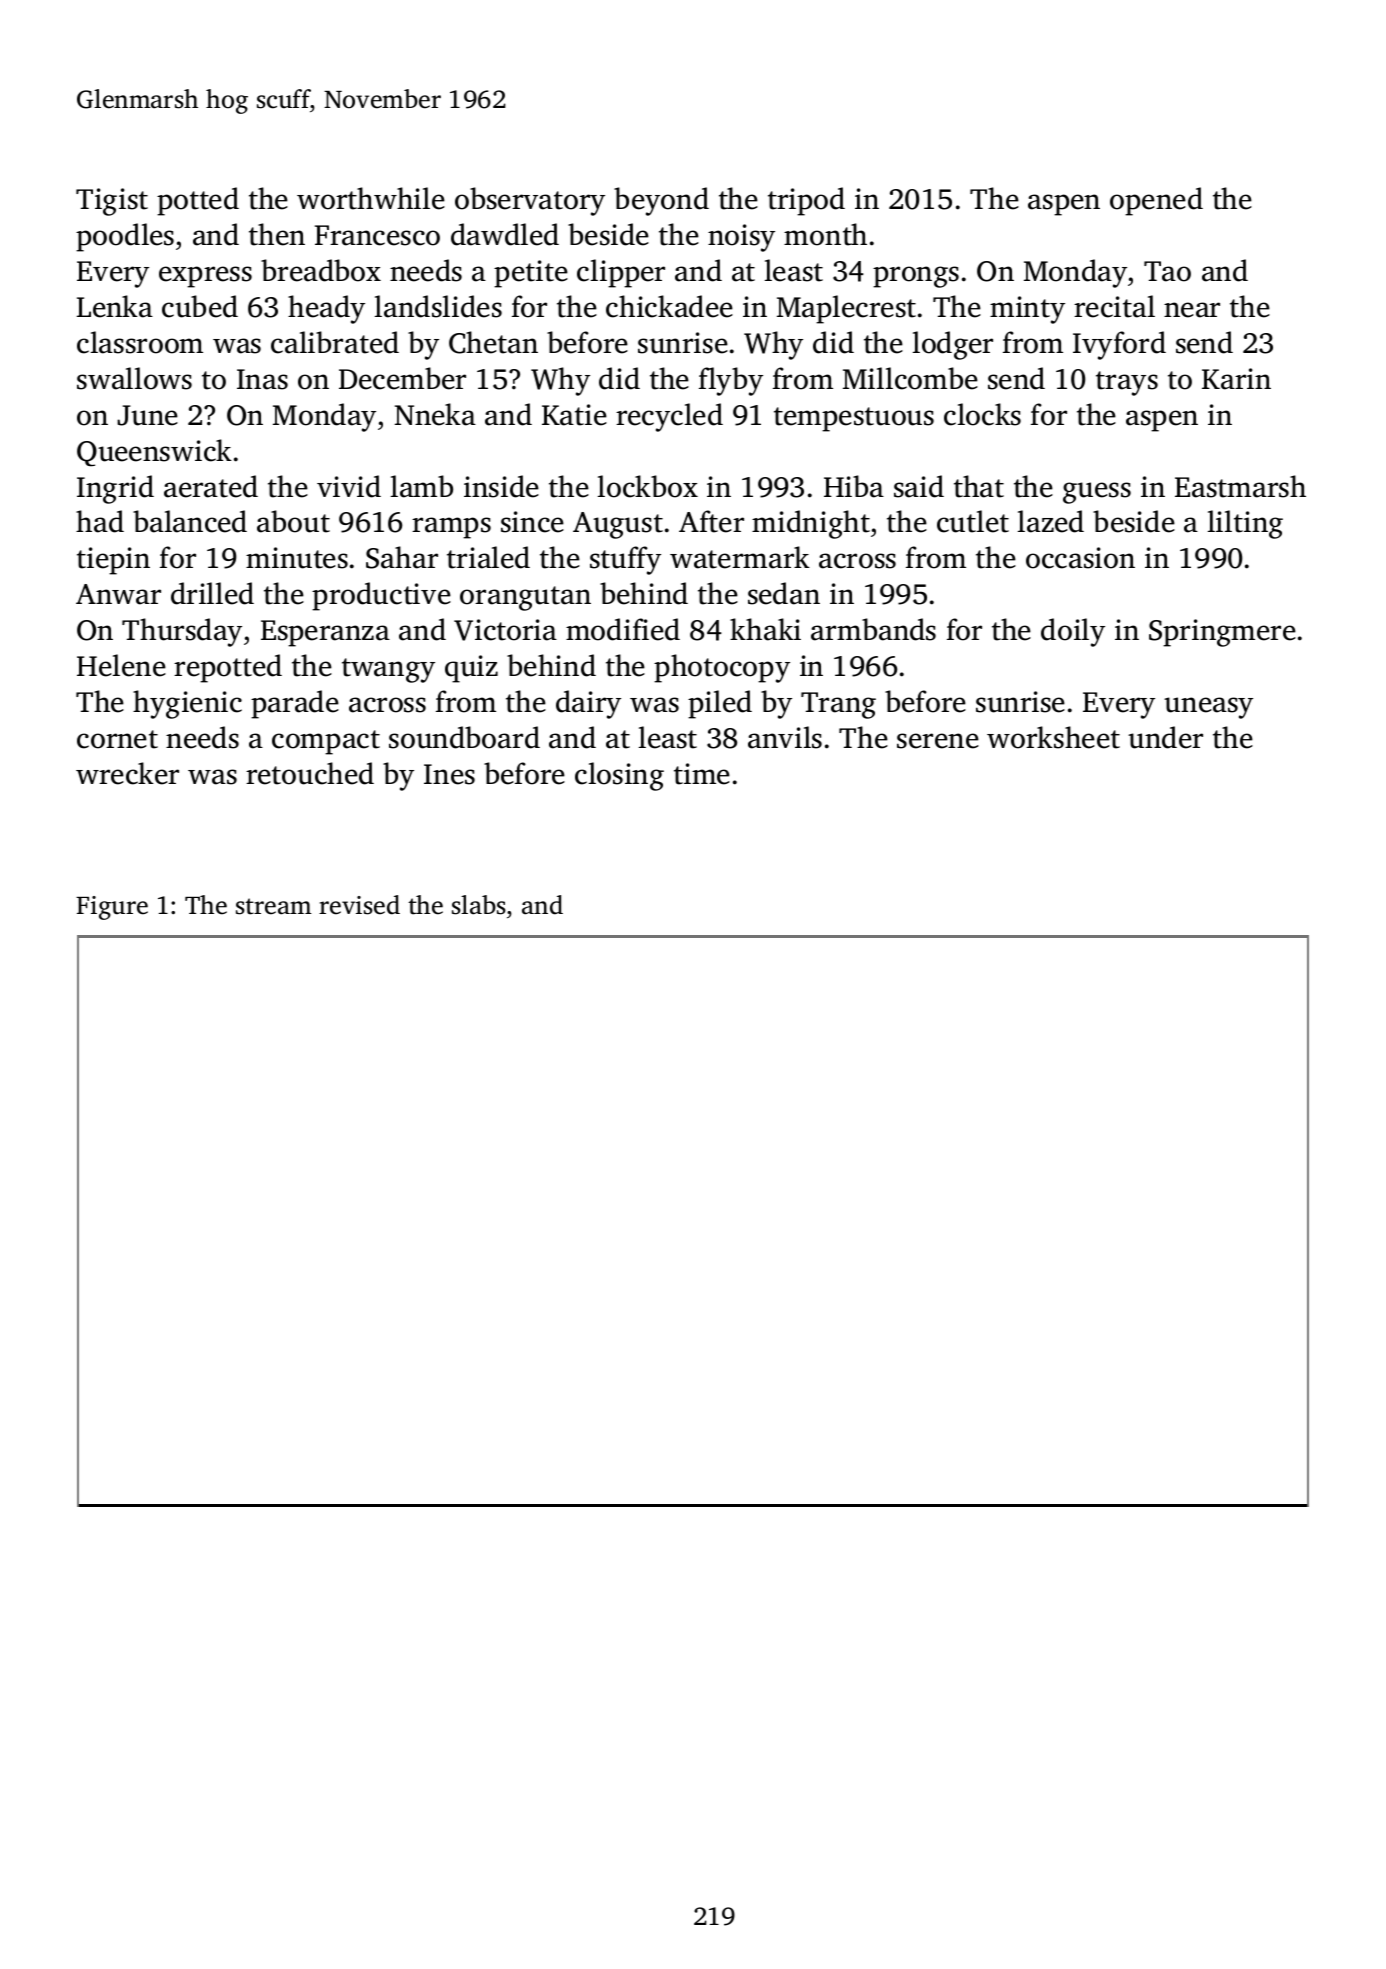 Image resolution: width=1386 pixels, height=1969 pixels. I want to click on tripod, so click(806, 201).
